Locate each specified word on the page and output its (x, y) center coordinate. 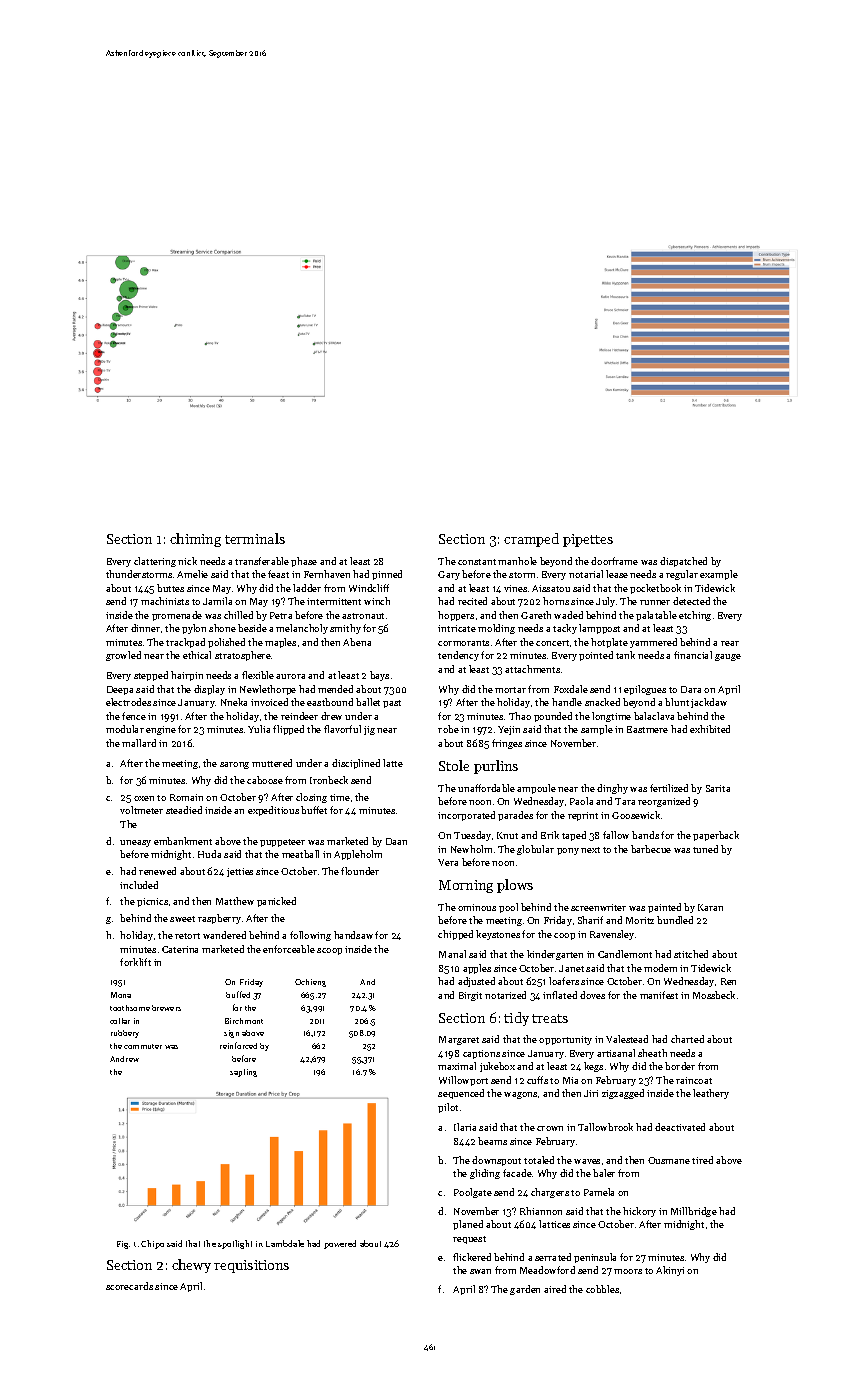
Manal (452, 954)
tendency (458, 656)
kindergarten (555, 955)
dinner (145, 628)
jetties (240, 872)
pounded (553, 717)
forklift (135, 962)
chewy (191, 1266)
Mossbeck (714, 995)
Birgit (470, 996)
